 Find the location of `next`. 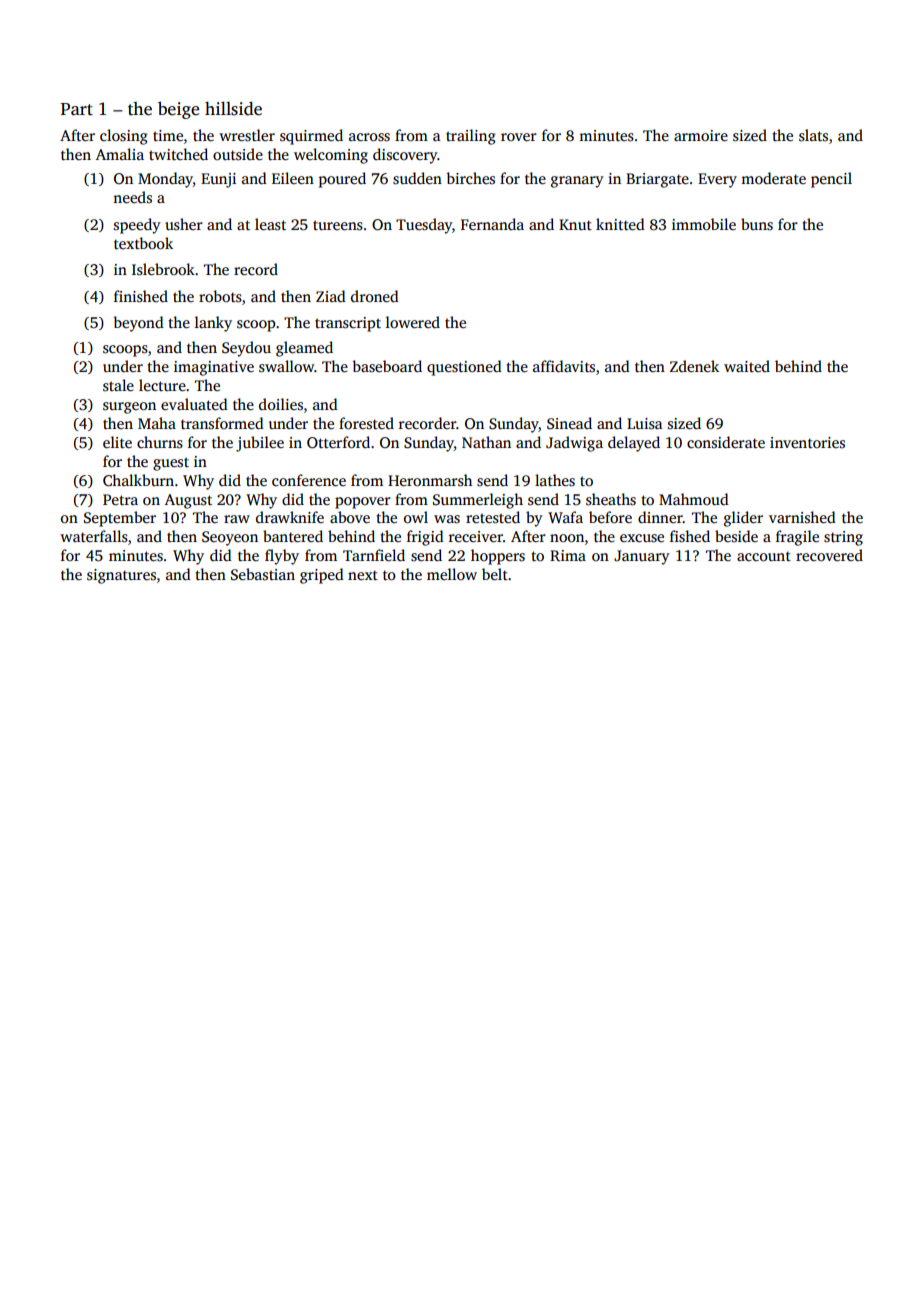

next is located at coordinates (363, 575).
